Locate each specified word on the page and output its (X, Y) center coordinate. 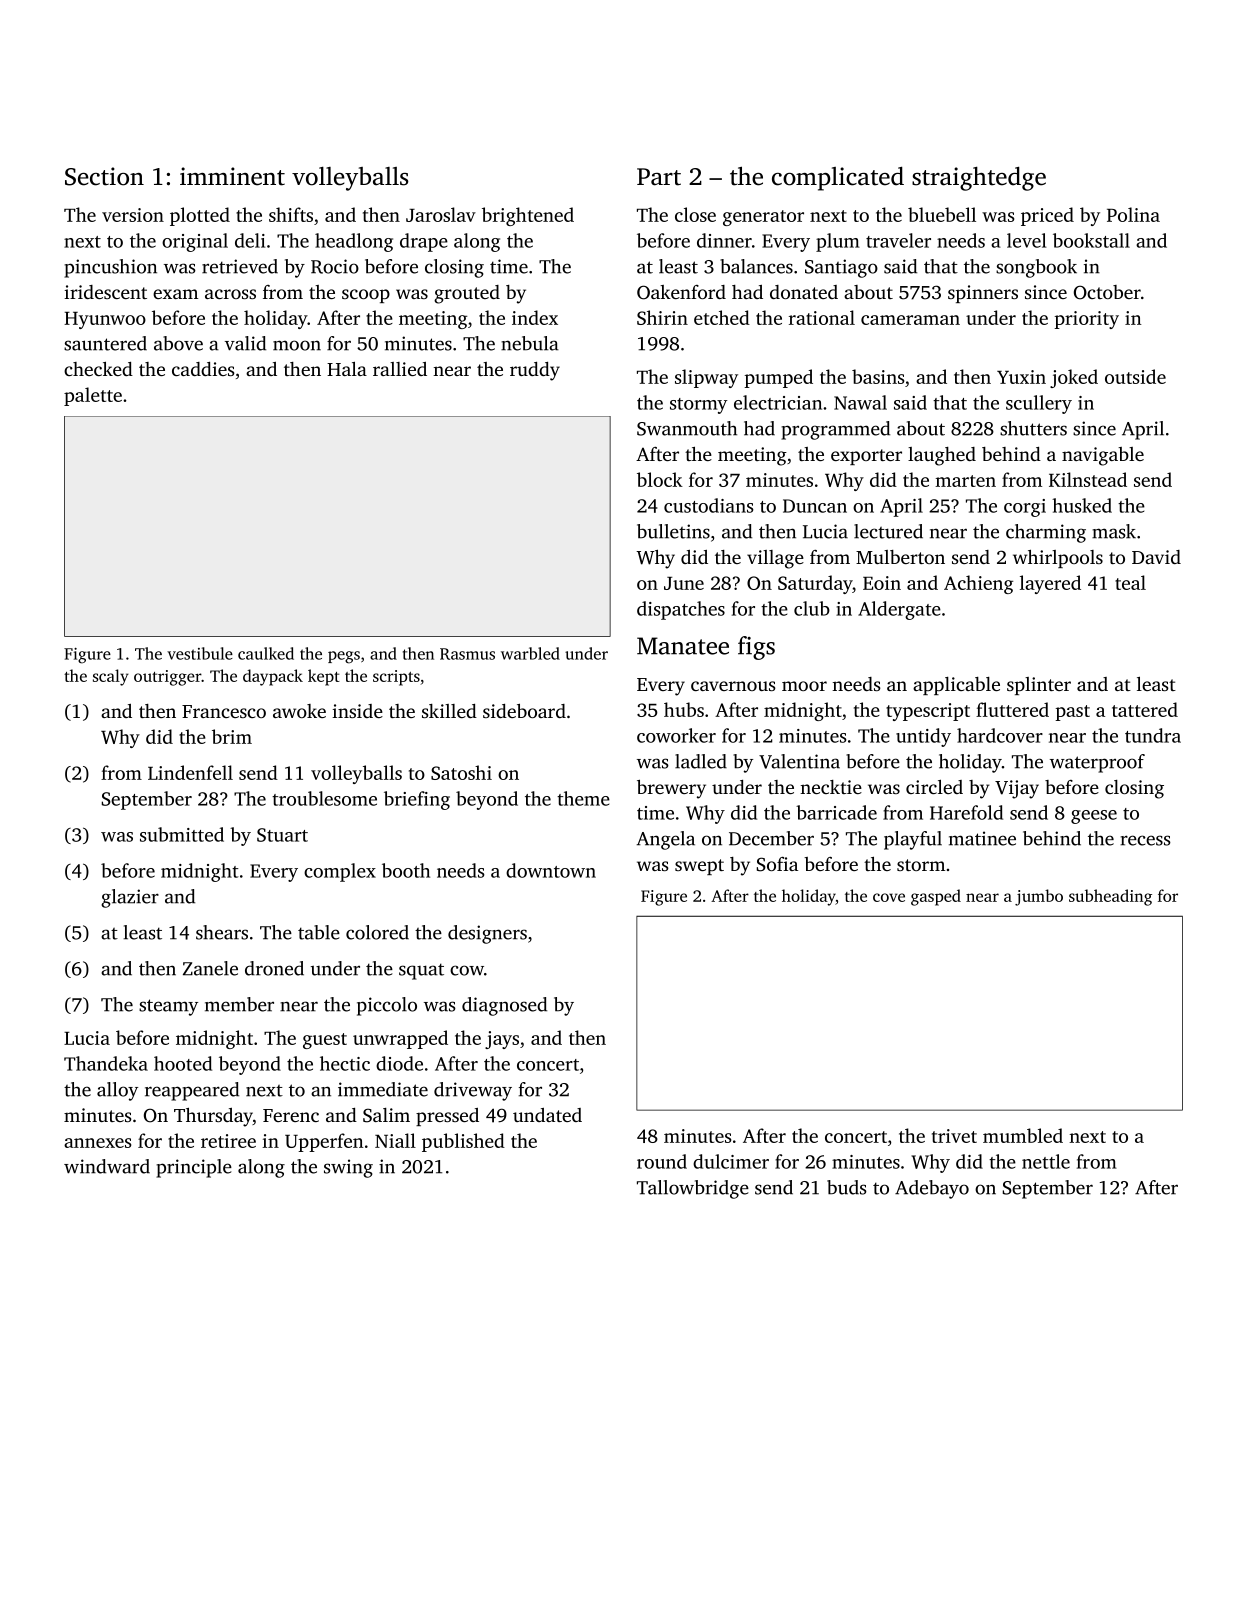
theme (583, 798)
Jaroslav (441, 214)
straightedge (979, 179)
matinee (982, 838)
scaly (111, 677)
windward (107, 1166)
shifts (291, 214)
